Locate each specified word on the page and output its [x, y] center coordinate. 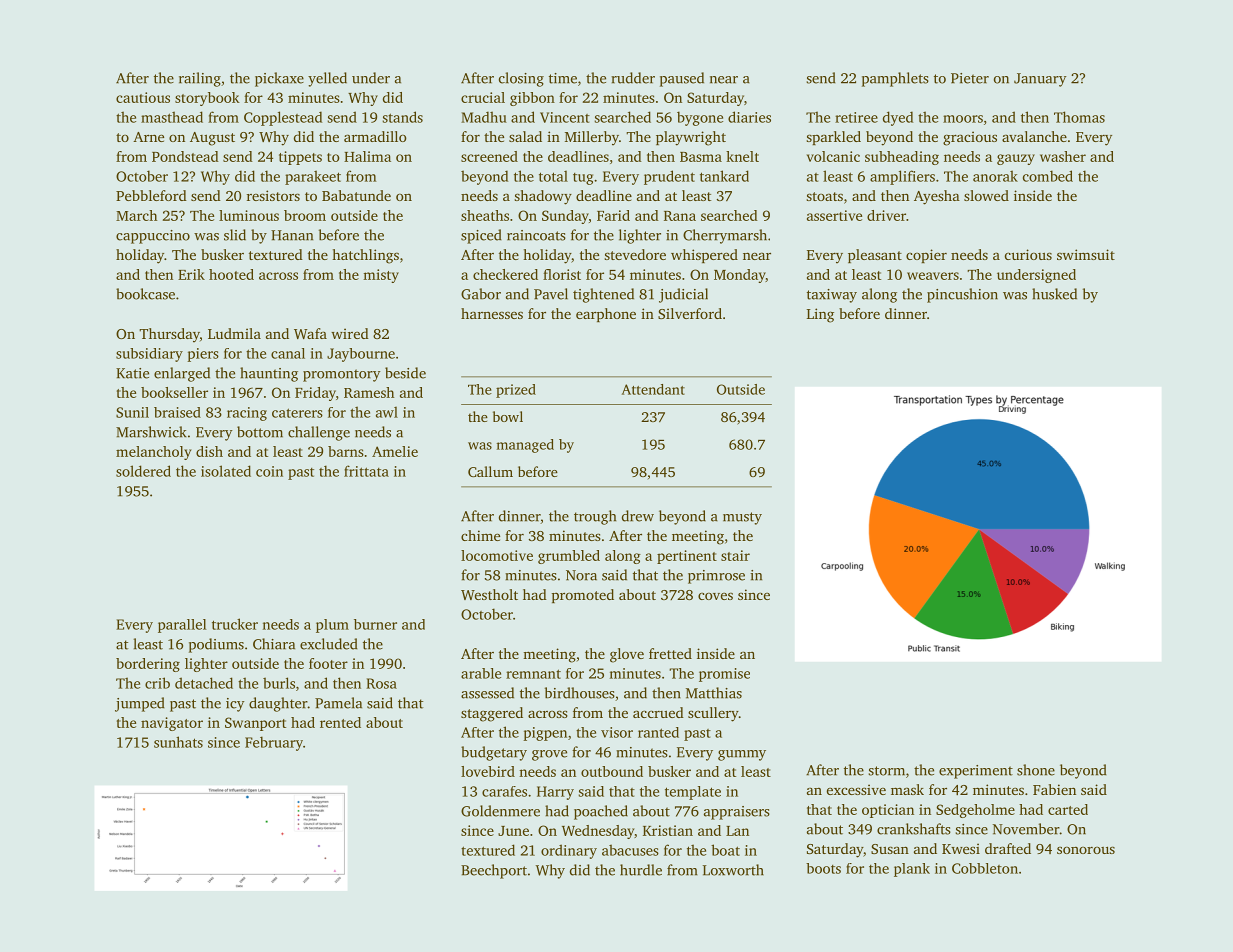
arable [481, 673]
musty [742, 518]
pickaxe [279, 79]
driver [886, 215]
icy [235, 705]
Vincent [565, 117]
